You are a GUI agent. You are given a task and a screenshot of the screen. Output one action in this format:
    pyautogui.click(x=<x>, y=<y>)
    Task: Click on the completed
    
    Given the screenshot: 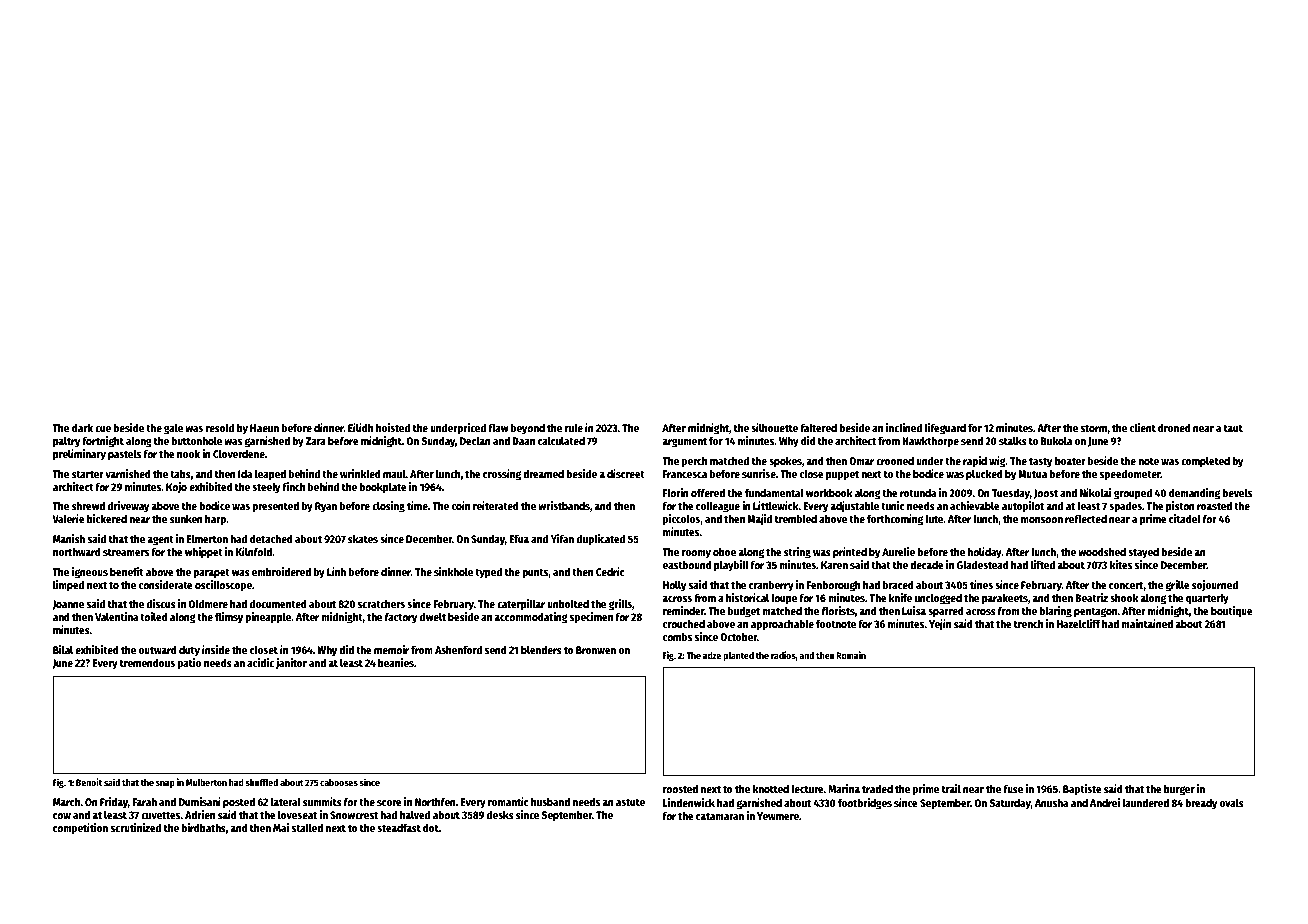 What is the action you would take?
    pyautogui.click(x=1205, y=462)
